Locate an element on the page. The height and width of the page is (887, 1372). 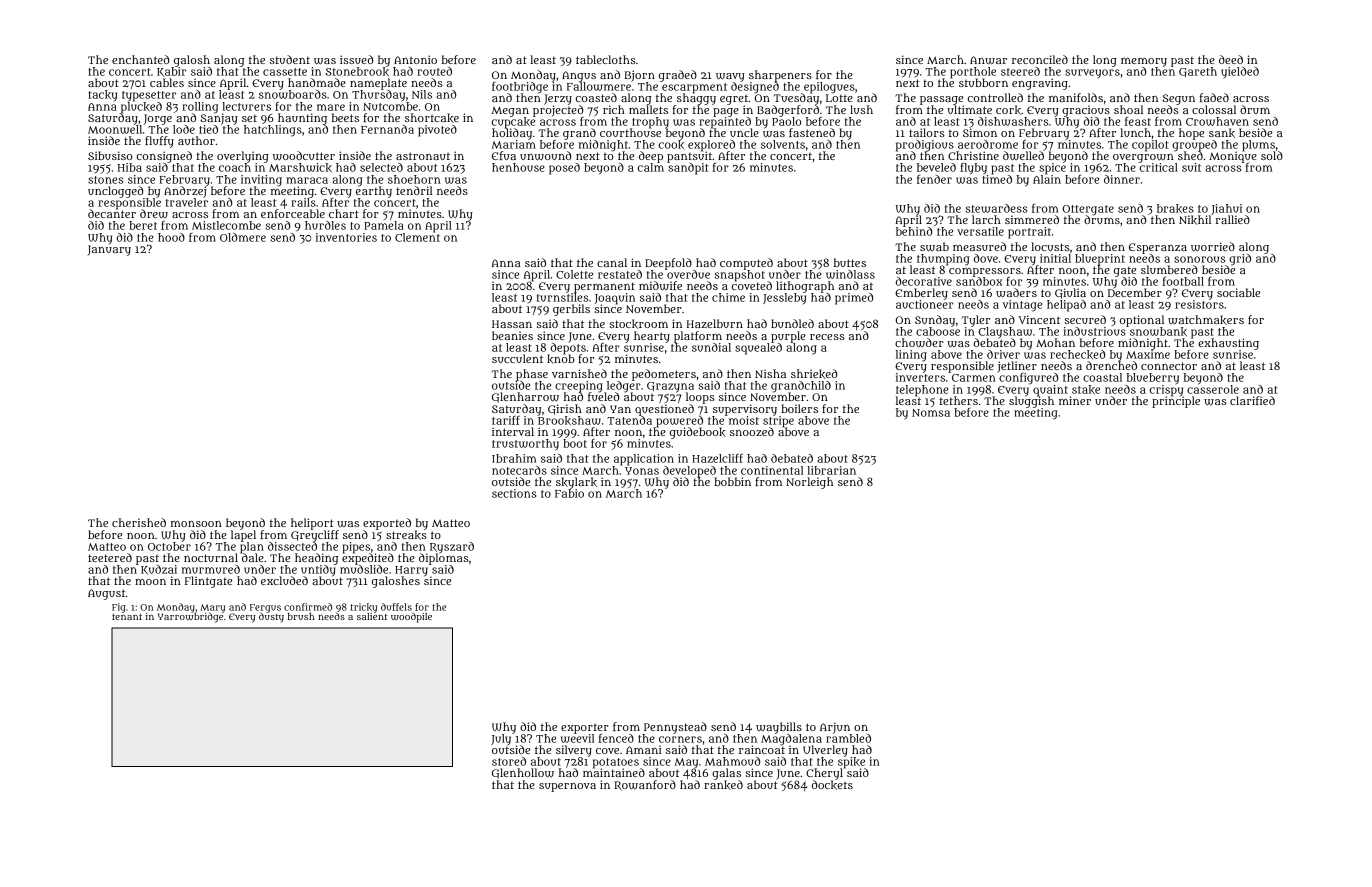
librarian is located at coordinates (831, 470).
